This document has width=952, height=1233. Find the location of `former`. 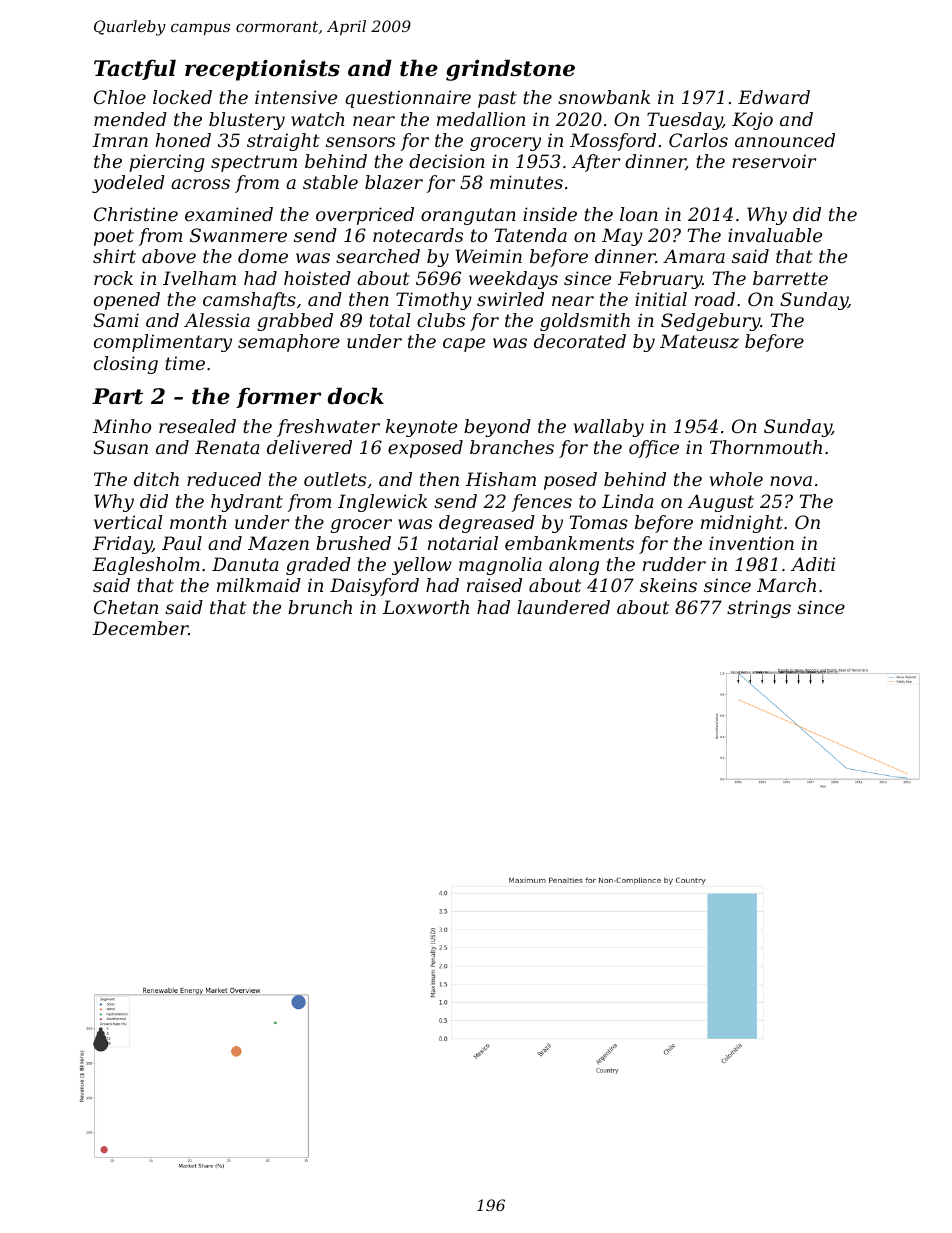

former is located at coordinates (278, 398).
